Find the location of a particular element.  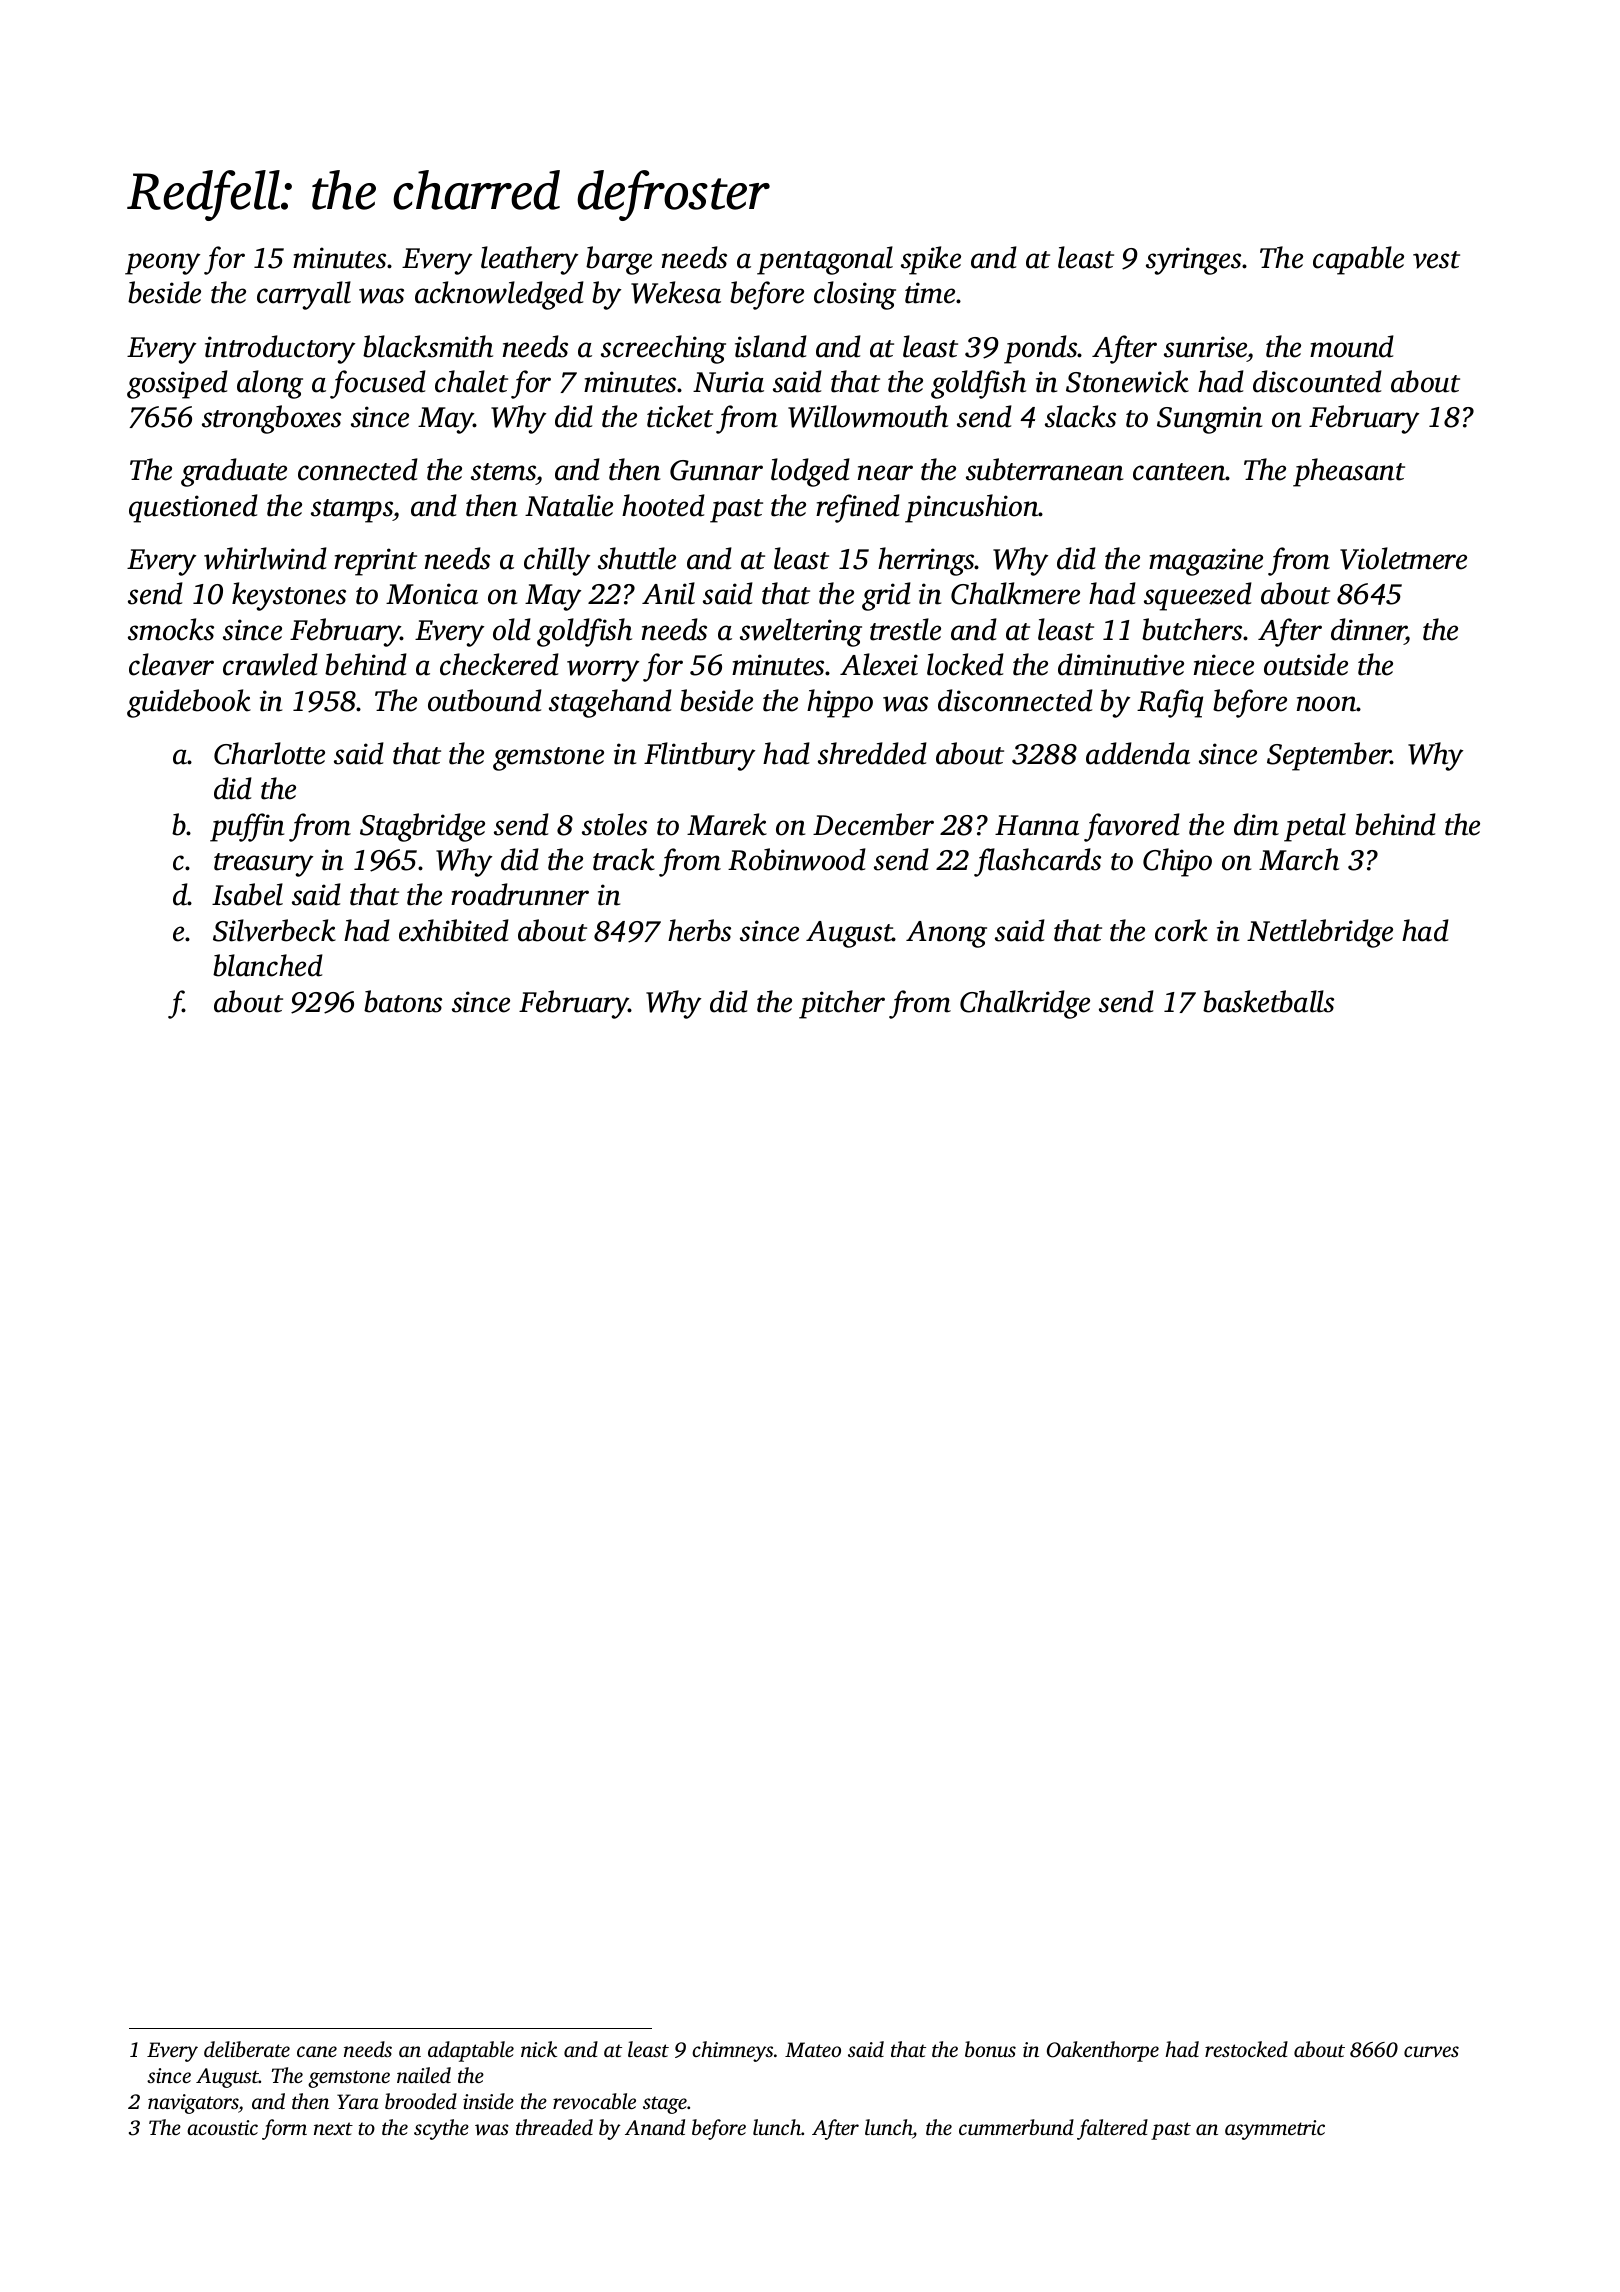

petal is located at coordinates (1315, 827).
